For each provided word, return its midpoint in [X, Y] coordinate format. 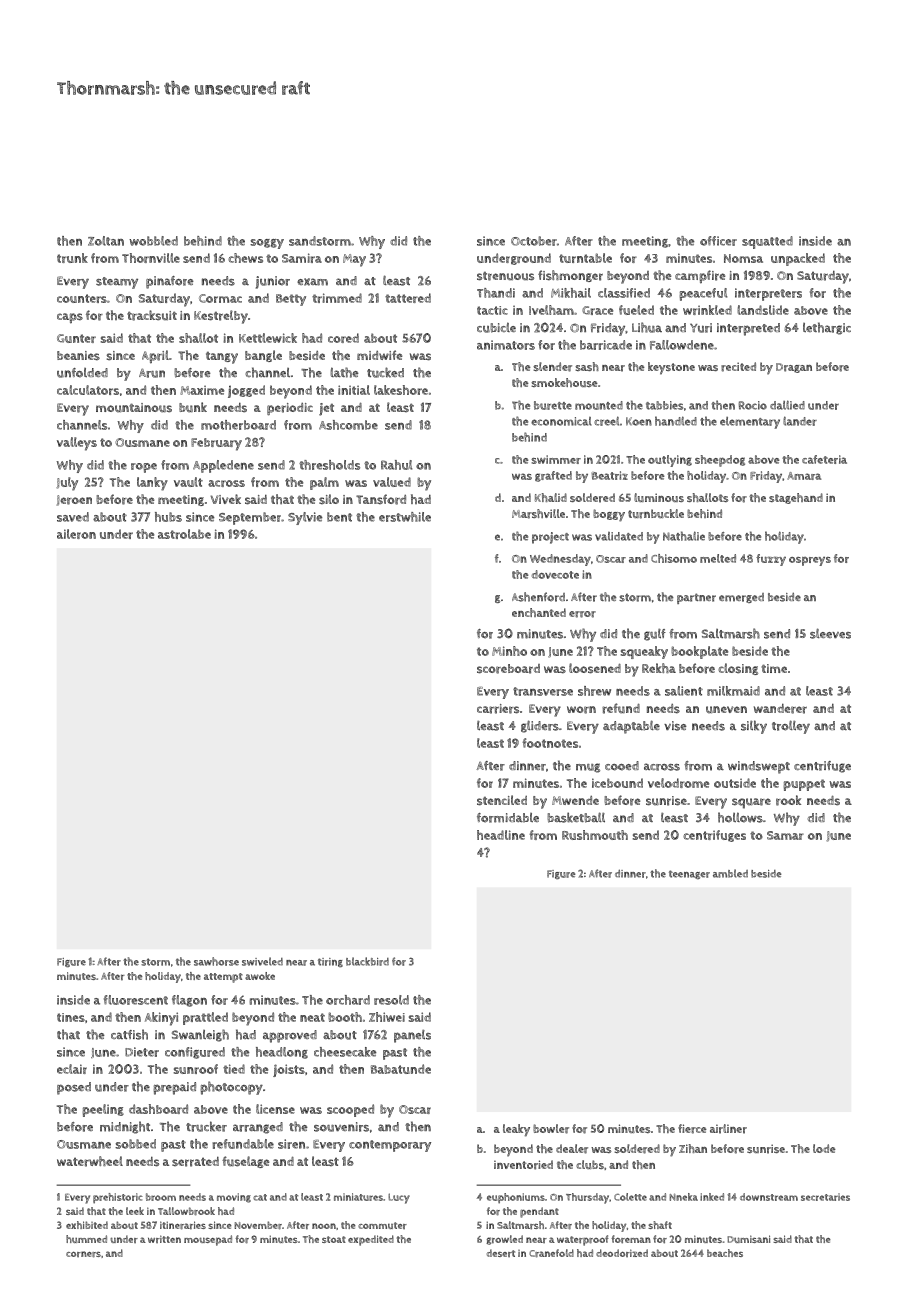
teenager [689, 874]
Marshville [538, 514]
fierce [692, 1129]
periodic [290, 409]
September [250, 518]
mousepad [208, 1240]
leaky [516, 1130]
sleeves [830, 633]
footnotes [550, 743]
